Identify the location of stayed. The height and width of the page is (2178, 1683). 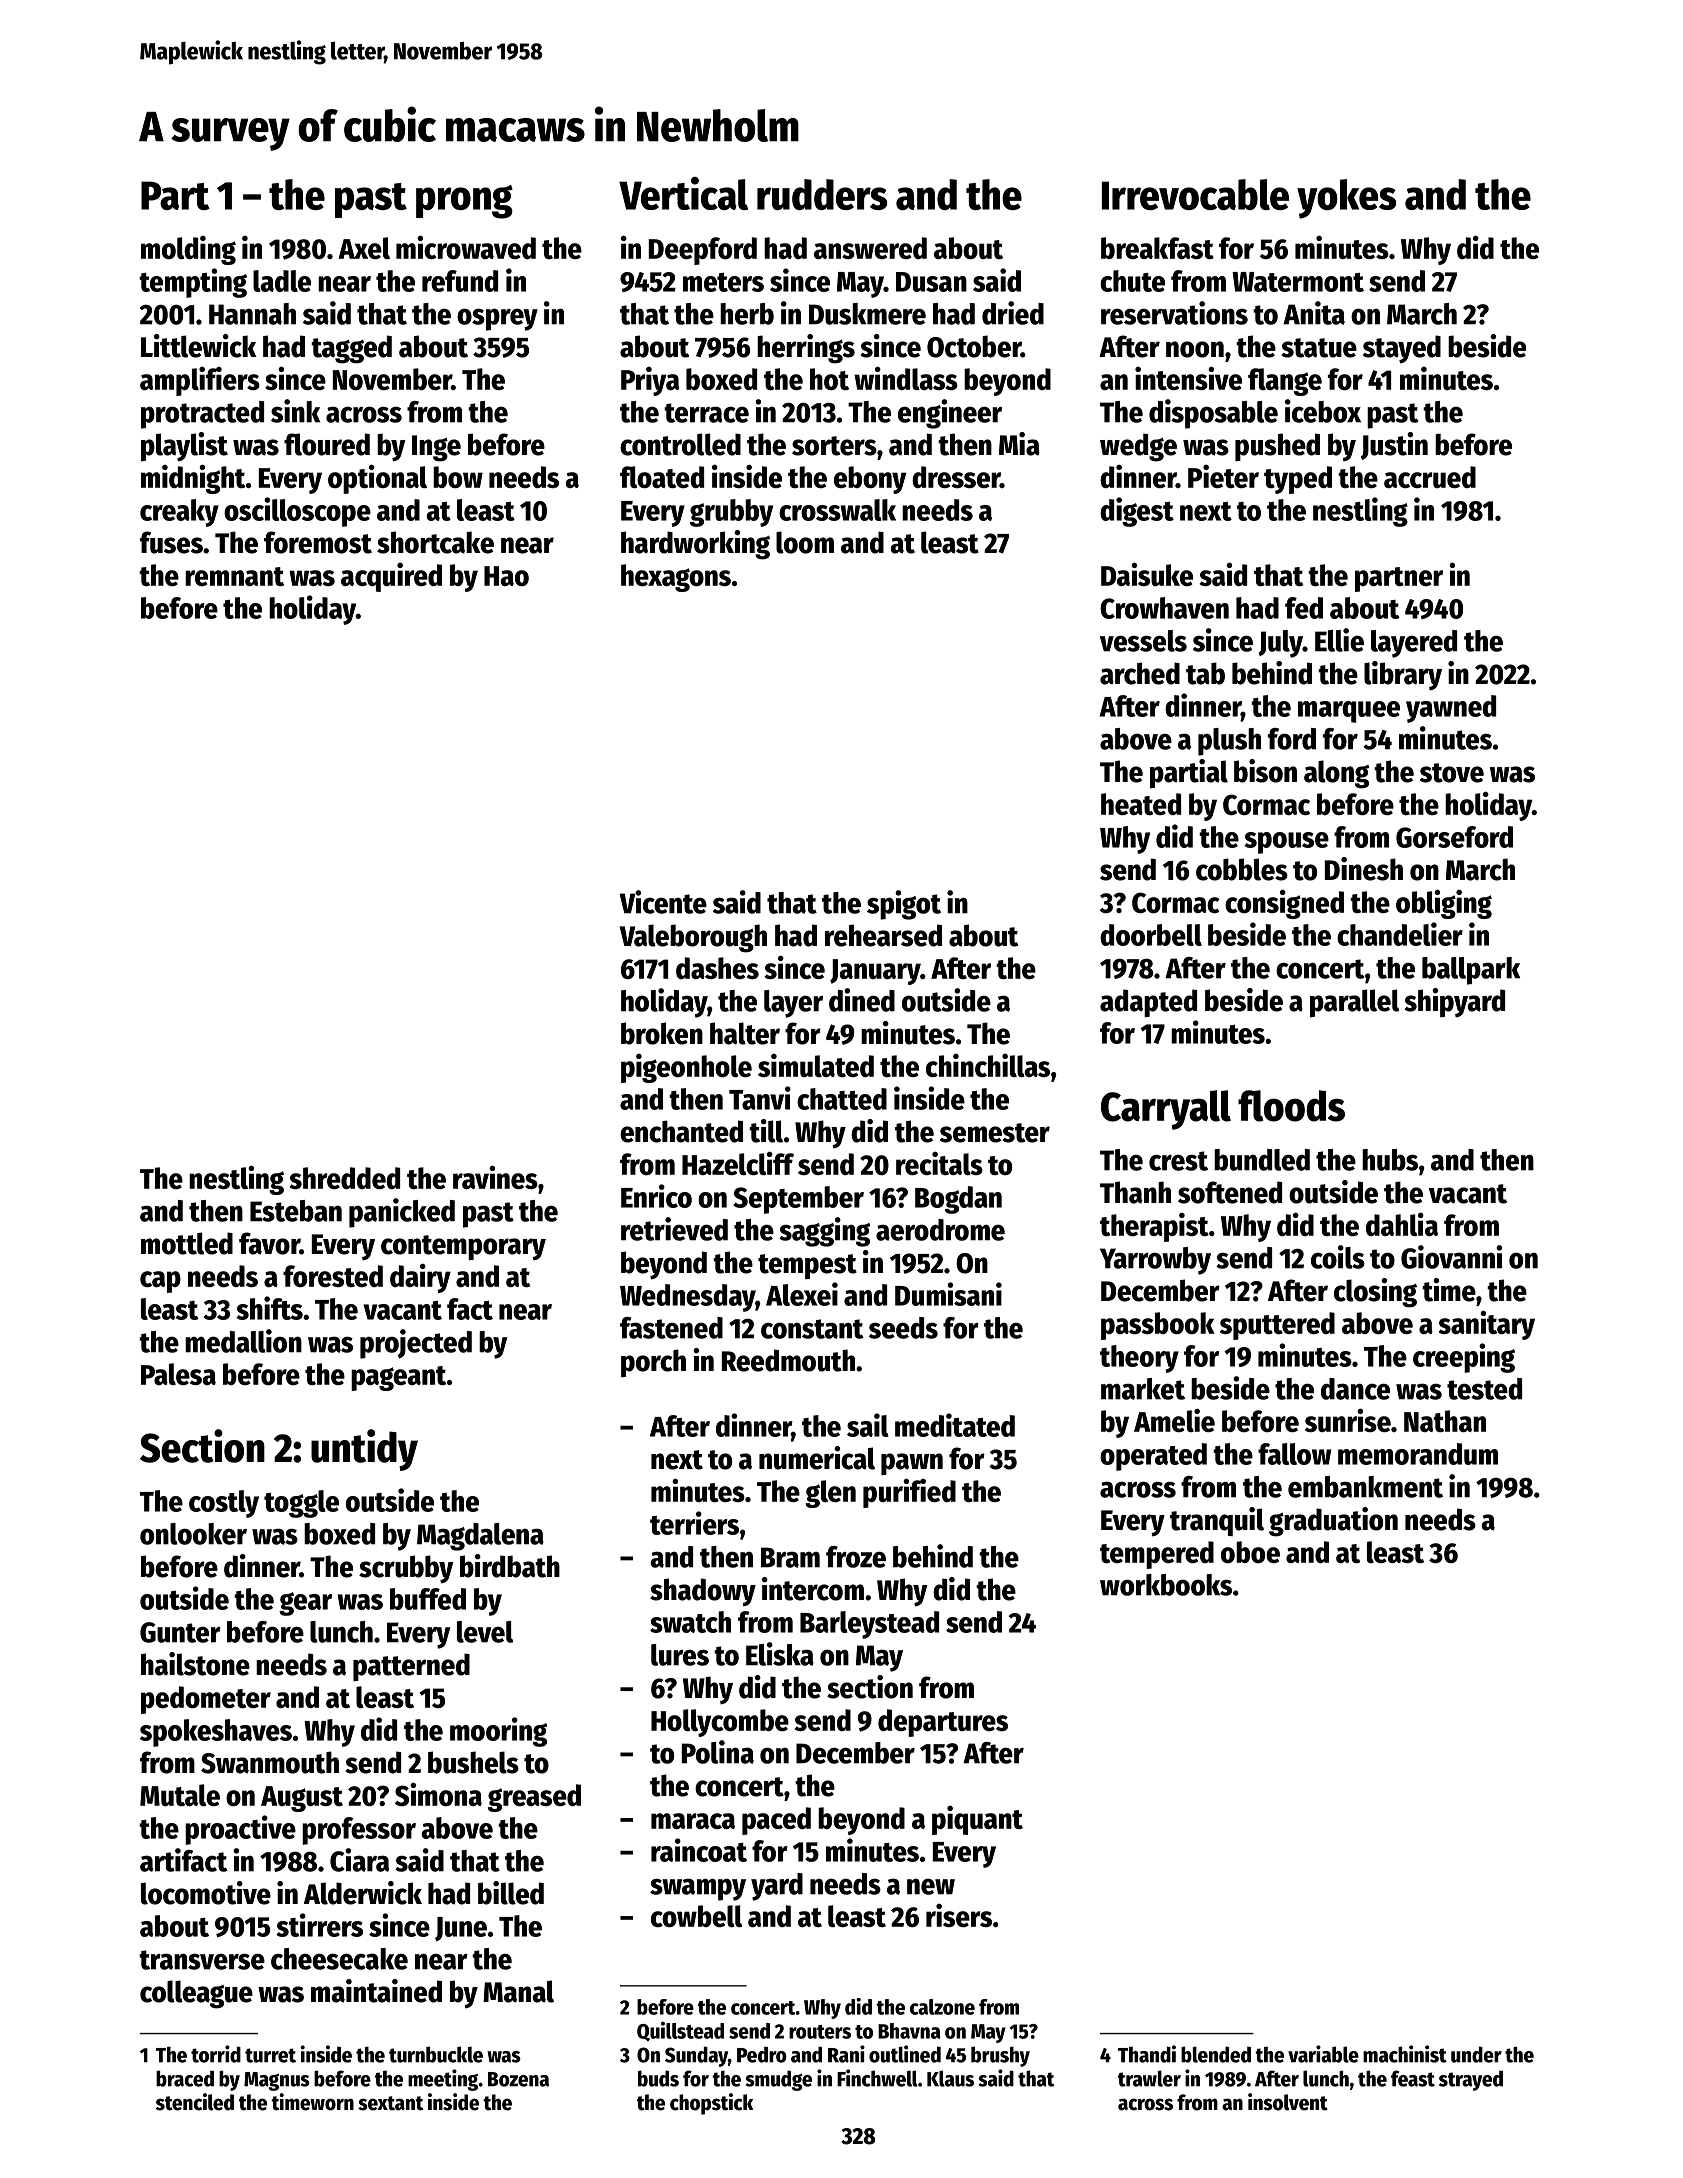
(1402, 349).
